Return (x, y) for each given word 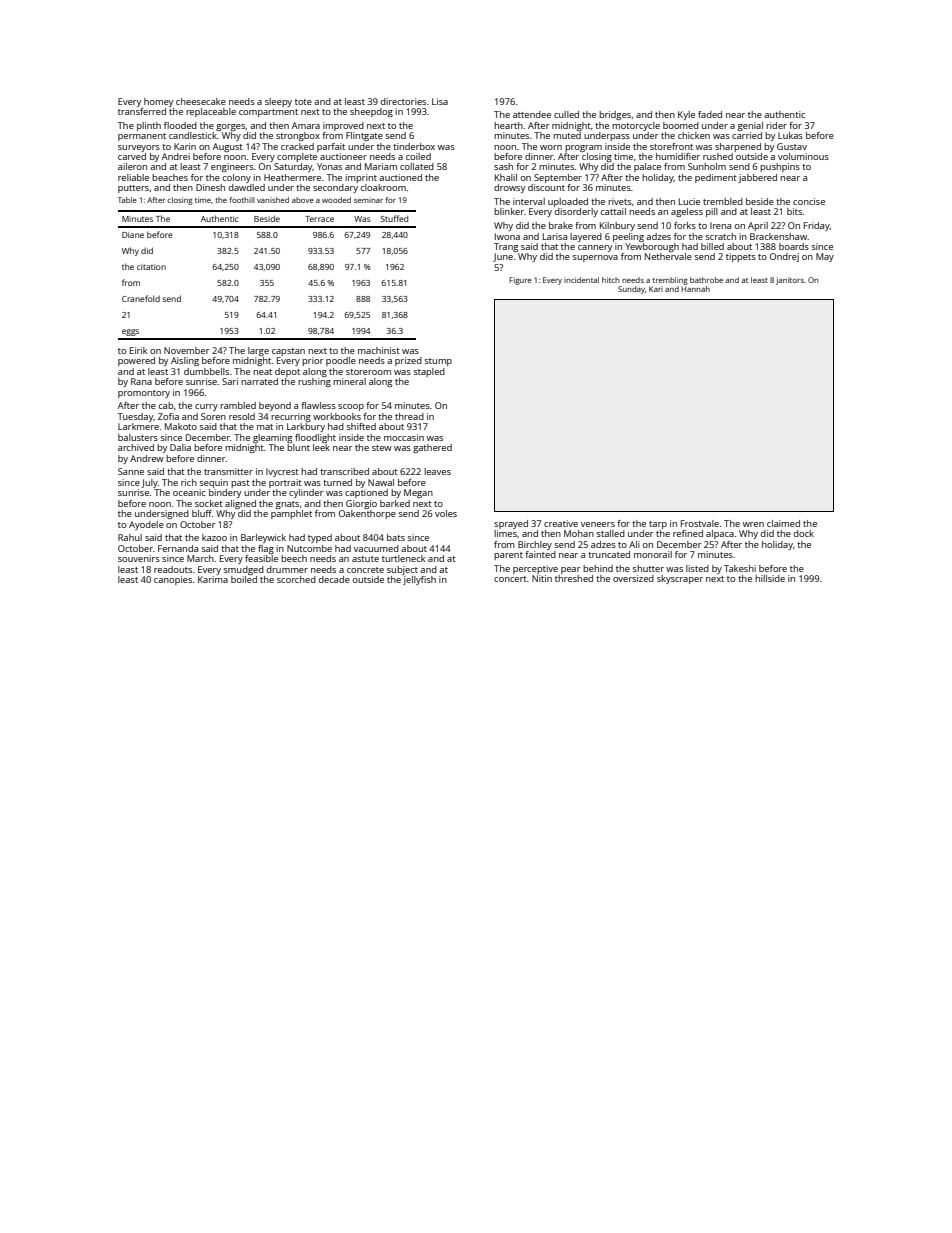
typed (320, 538)
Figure (520, 281)
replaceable (211, 112)
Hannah (695, 289)
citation (151, 267)
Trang (506, 247)
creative (561, 523)
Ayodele (146, 525)
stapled (429, 372)
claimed (783, 523)
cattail (613, 211)
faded (710, 114)
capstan (288, 352)
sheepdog (371, 112)
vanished (273, 200)
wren (753, 524)
